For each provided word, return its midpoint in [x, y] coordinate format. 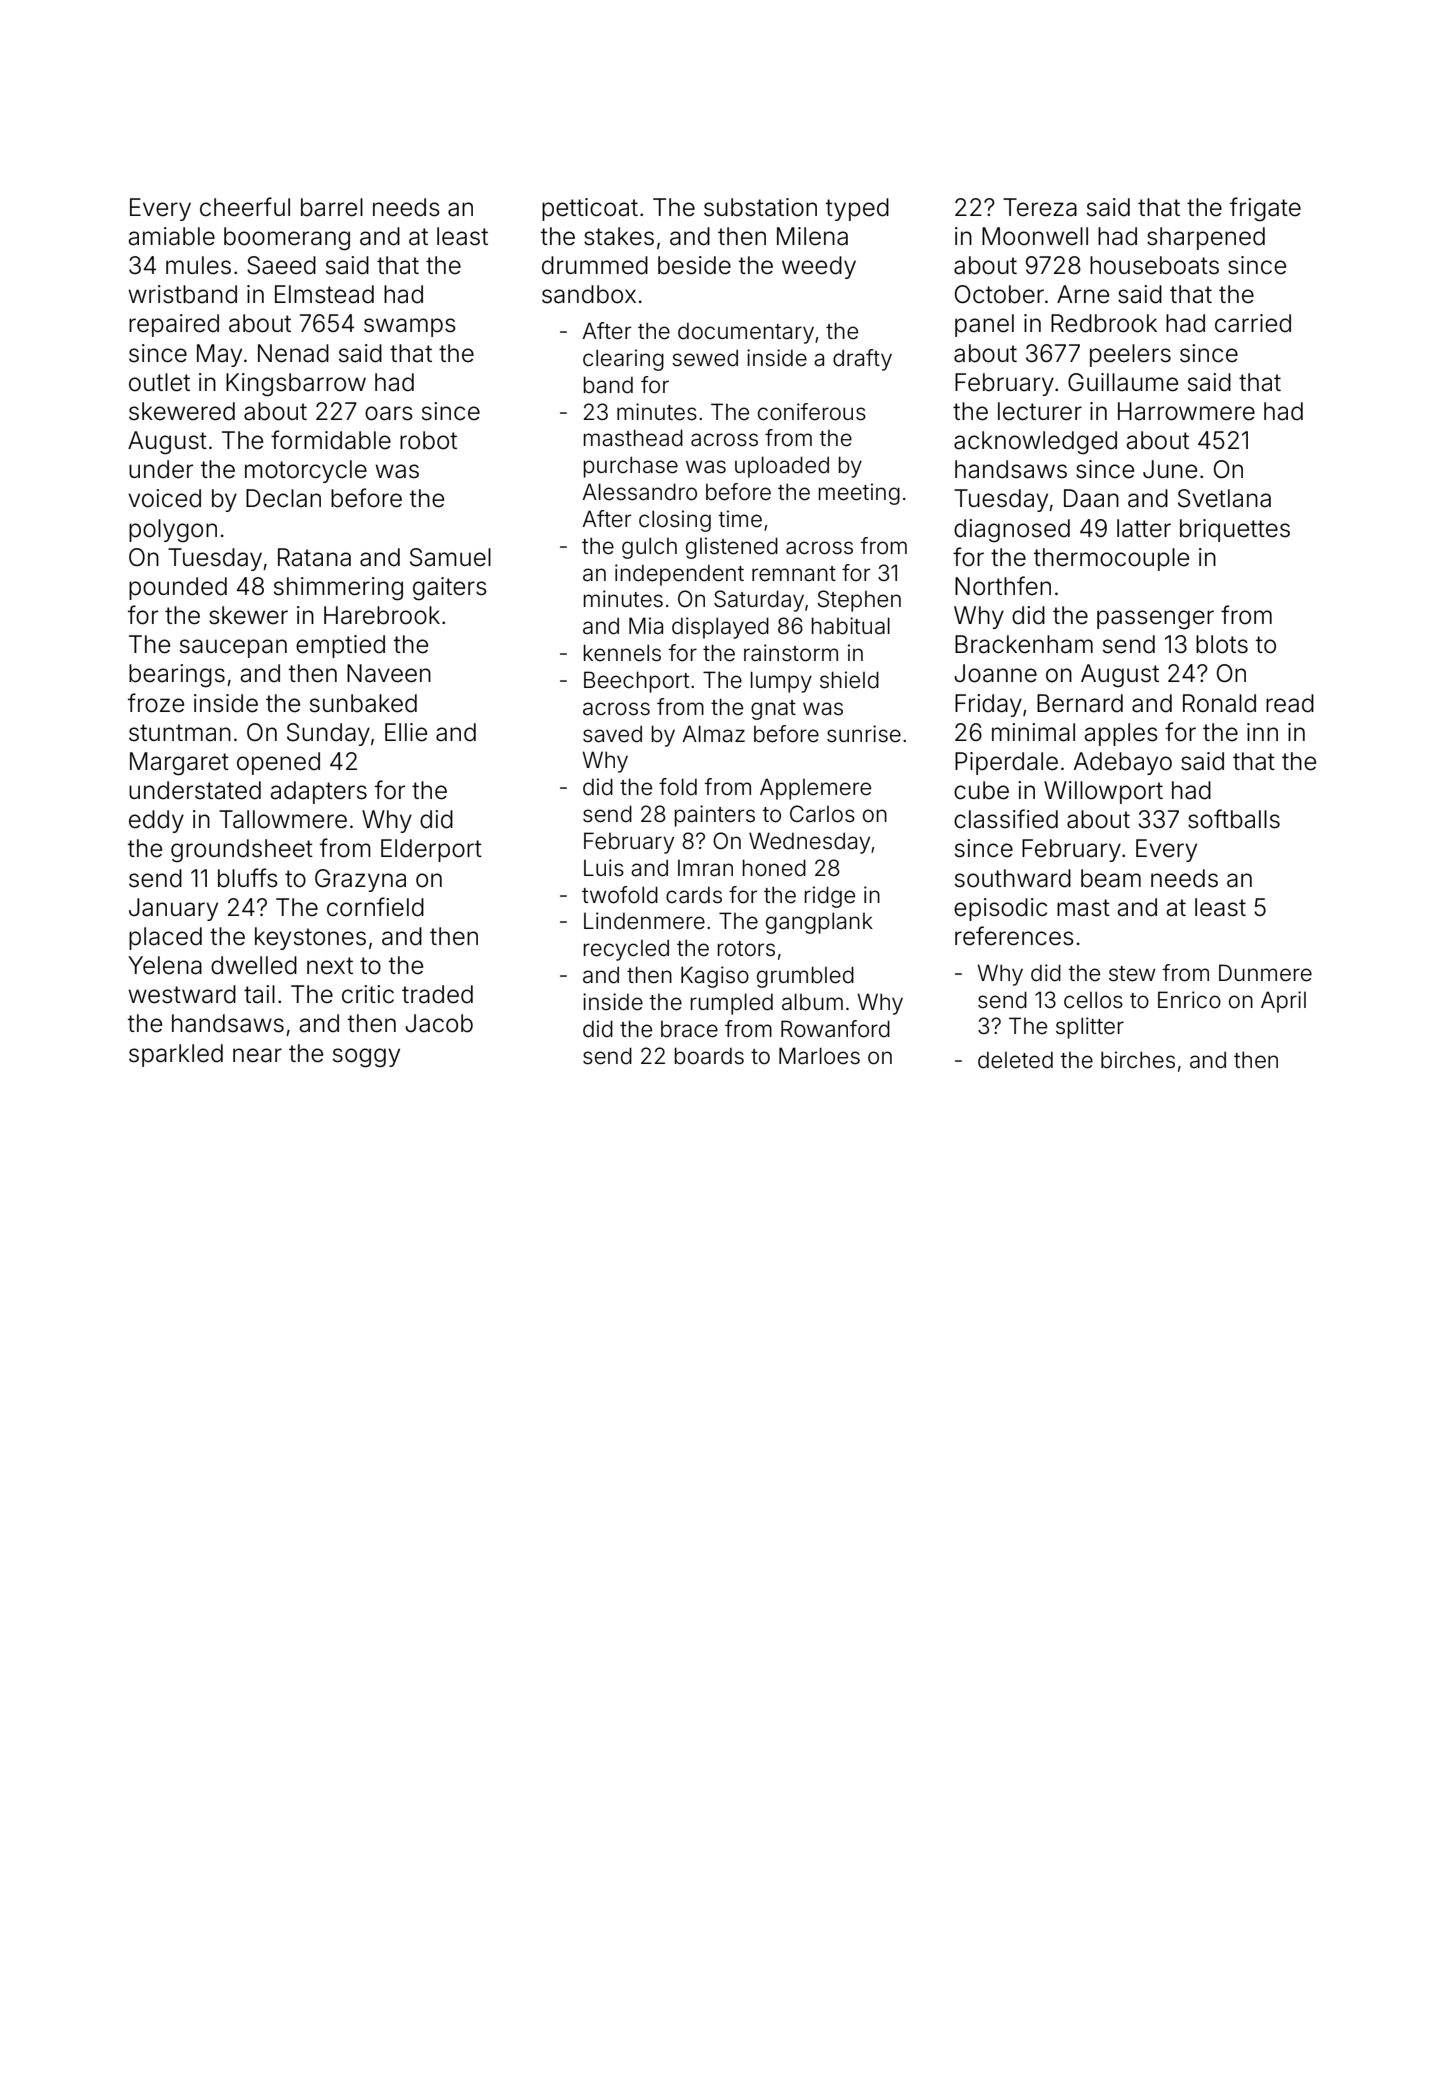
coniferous [812, 412]
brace [689, 1029]
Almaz [713, 734]
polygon [173, 531]
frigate [1265, 209]
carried [1253, 323]
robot [428, 440]
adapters [318, 792]
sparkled [176, 1055]
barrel [332, 207]
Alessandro [639, 492]
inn [1262, 732]
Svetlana [1224, 498]
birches [1138, 1060]
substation [760, 207]
